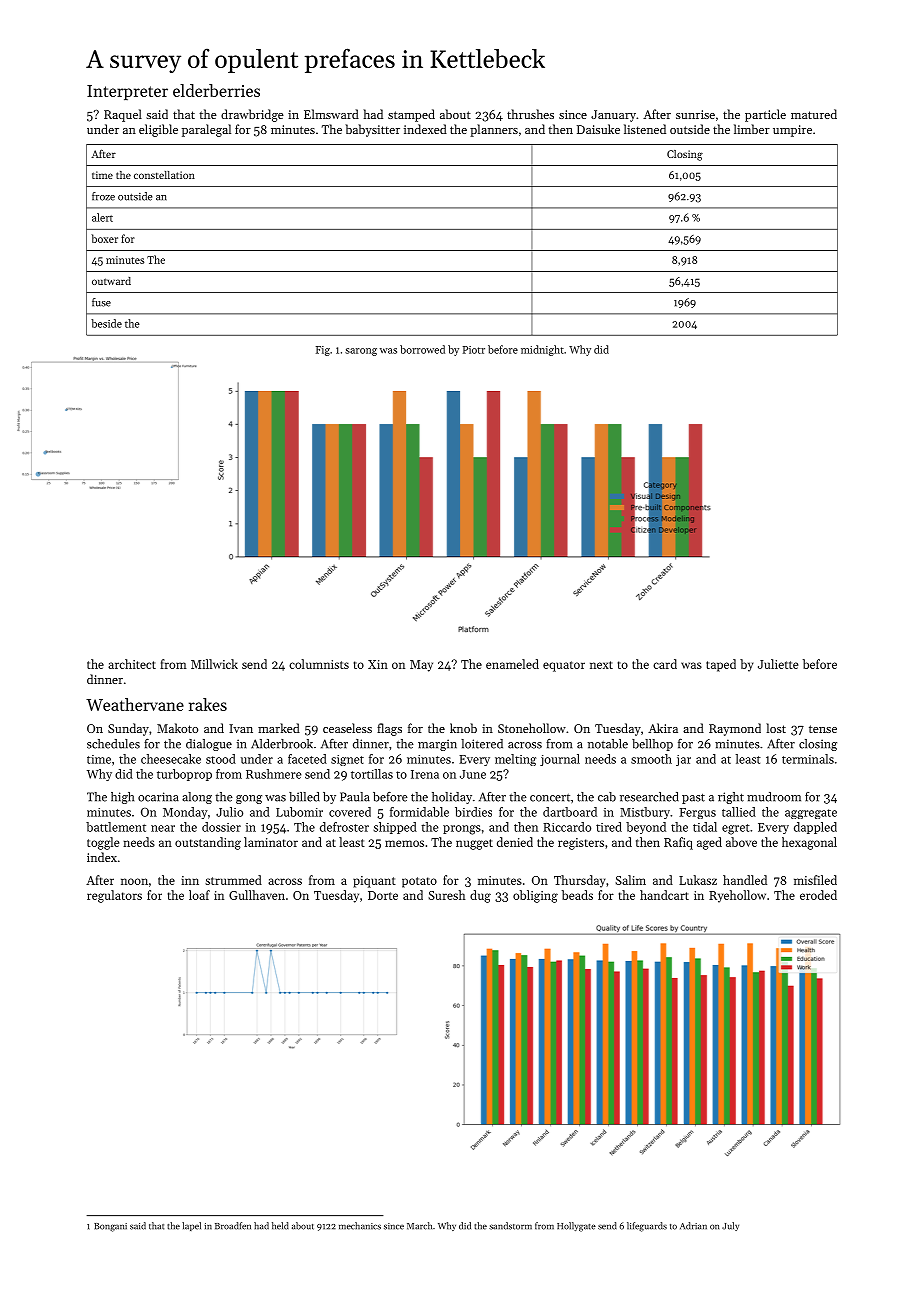 The image size is (924, 1308). What do you see at coordinates (361, 352) in the screenshot?
I see `sarong` at bounding box center [361, 352].
